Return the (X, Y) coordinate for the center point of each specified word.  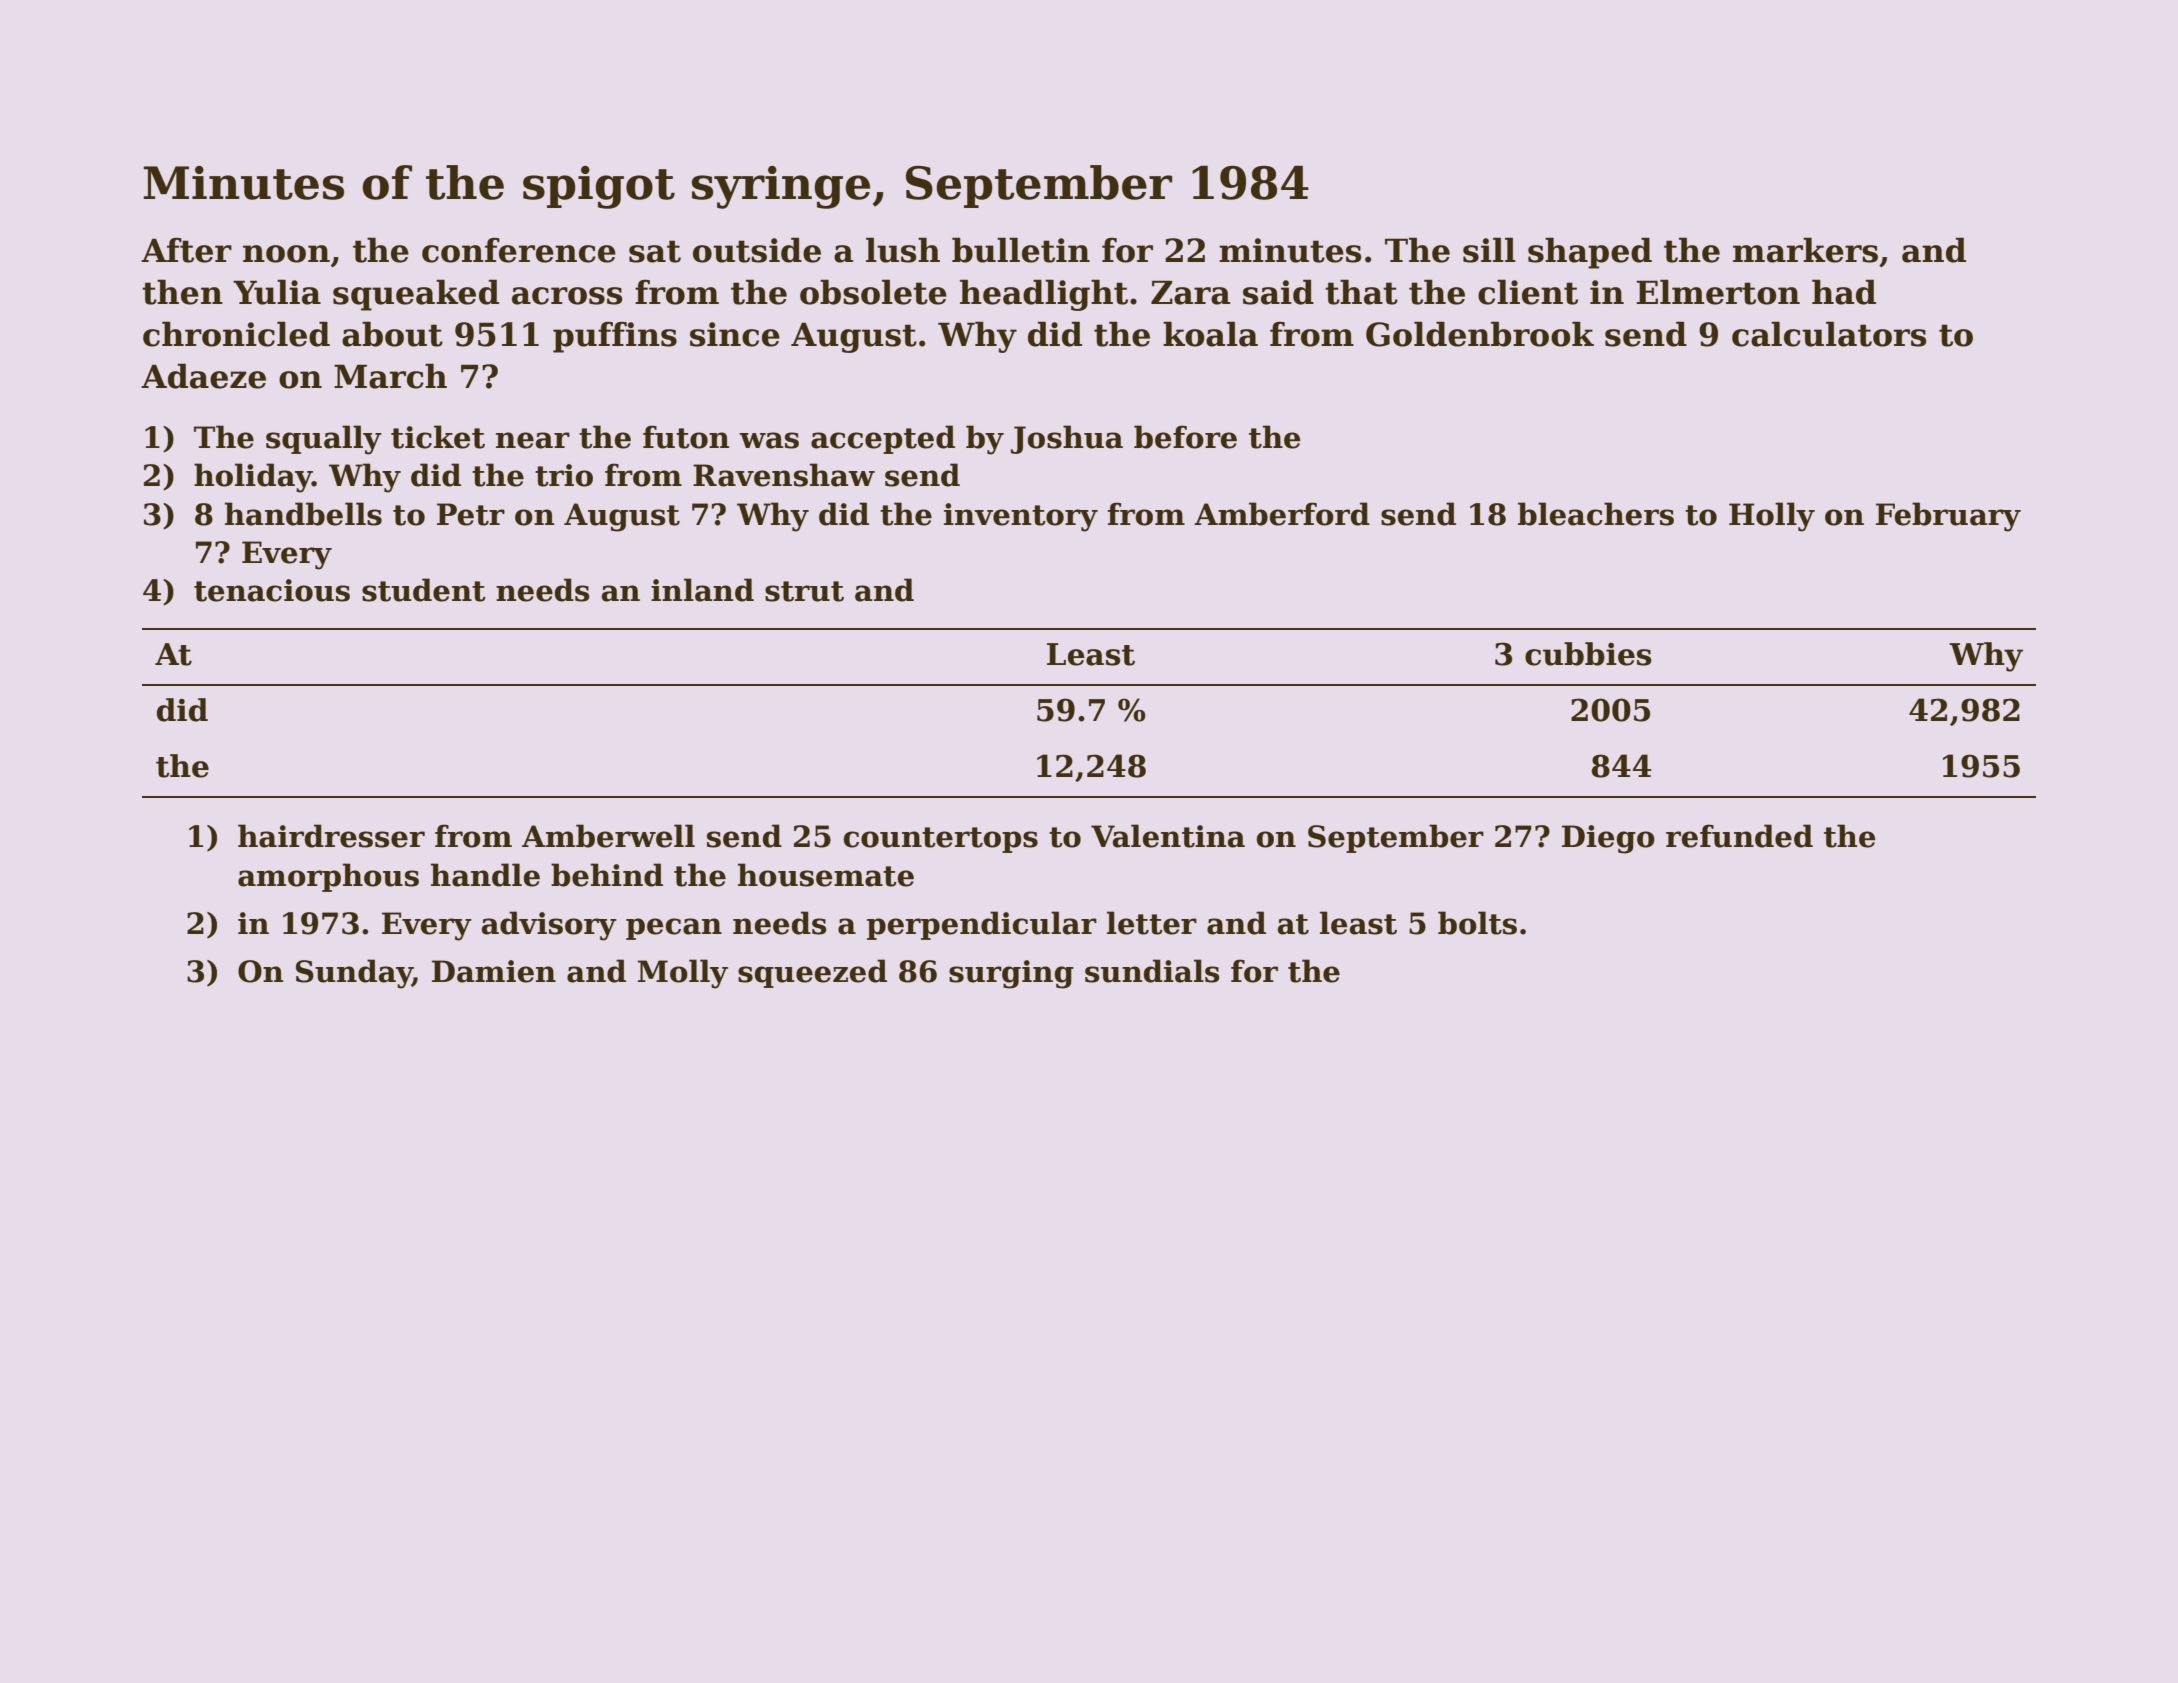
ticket (438, 437)
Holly (1772, 517)
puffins (615, 337)
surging (1011, 974)
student (424, 590)
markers (1805, 250)
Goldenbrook (1480, 334)
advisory (549, 926)
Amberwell (608, 836)
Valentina (1168, 836)
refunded (1739, 836)
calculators (1829, 334)
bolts (1477, 923)
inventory (1021, 517)
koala (1210, 334)
